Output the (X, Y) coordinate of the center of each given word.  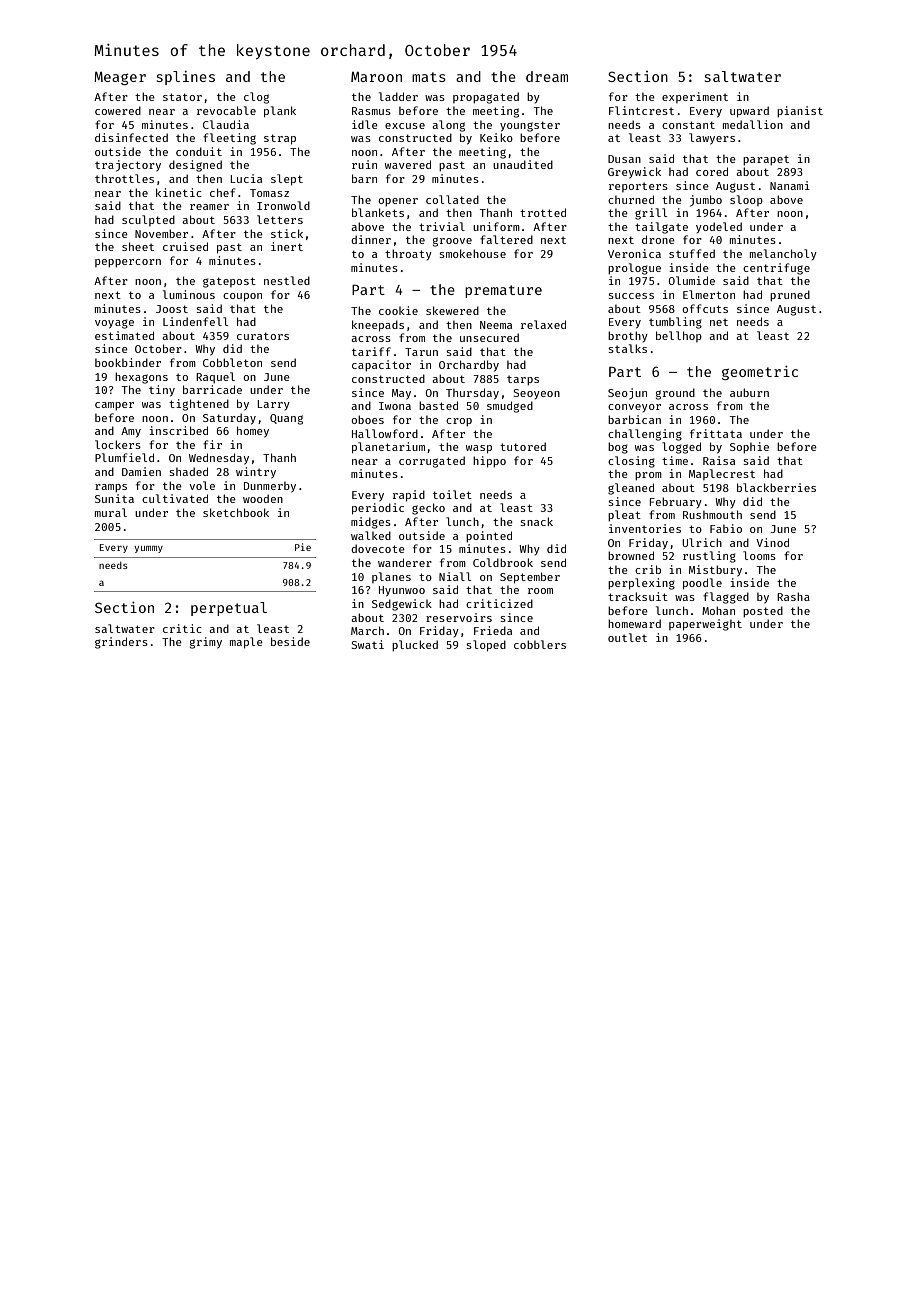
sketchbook (236, 512)
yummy (149, 549)
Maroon (376, 77)
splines (186, 77)
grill (651, 214)
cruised (185, 246)
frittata (716, 433)
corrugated (432, 462)
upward (749, 112)
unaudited (523, 164)
